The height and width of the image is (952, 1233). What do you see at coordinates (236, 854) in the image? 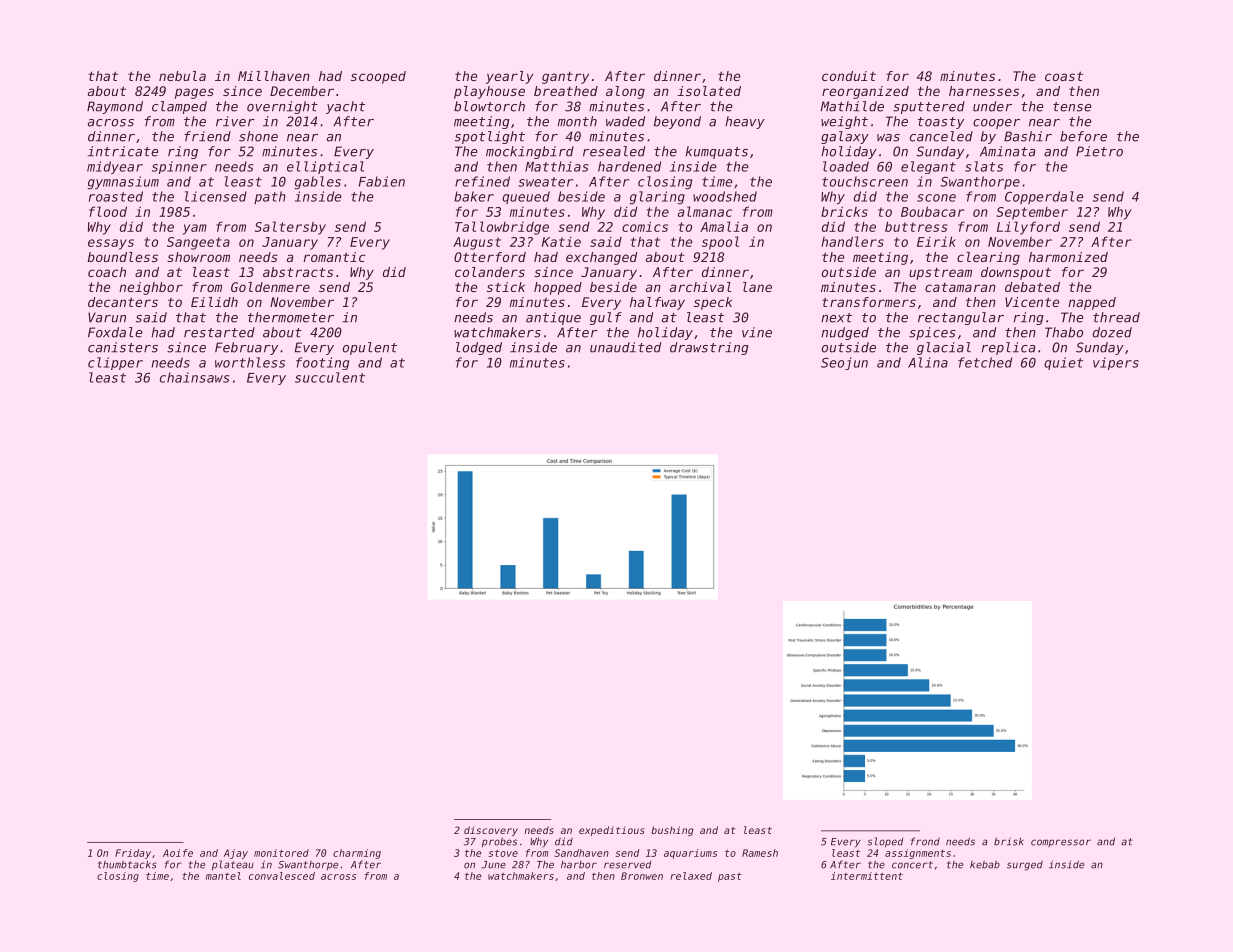
I see `Ajay` at bounding box center [236, 854].
